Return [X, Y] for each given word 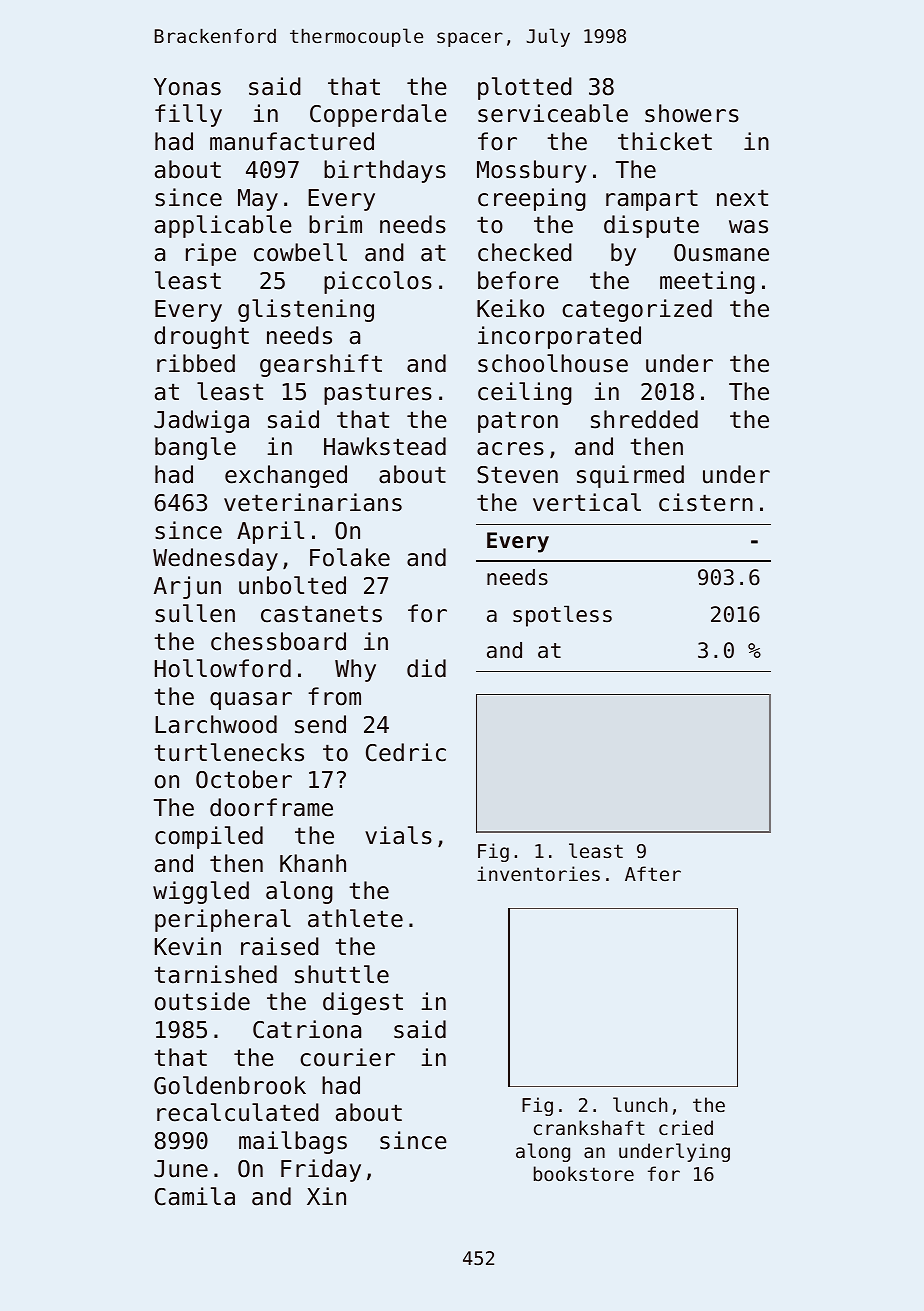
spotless [562, 616]
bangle [195, 448]
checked [525, 252]
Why [355, 670]
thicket [665, 141]
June [181, 1169]
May [258, 200]
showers [692, 113]
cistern [706, 502]
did [426, 668]
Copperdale [378, 115]
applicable [223, 226]
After [653, 873]
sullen [195, 613]
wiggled [201, 892]
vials [398, 835]
